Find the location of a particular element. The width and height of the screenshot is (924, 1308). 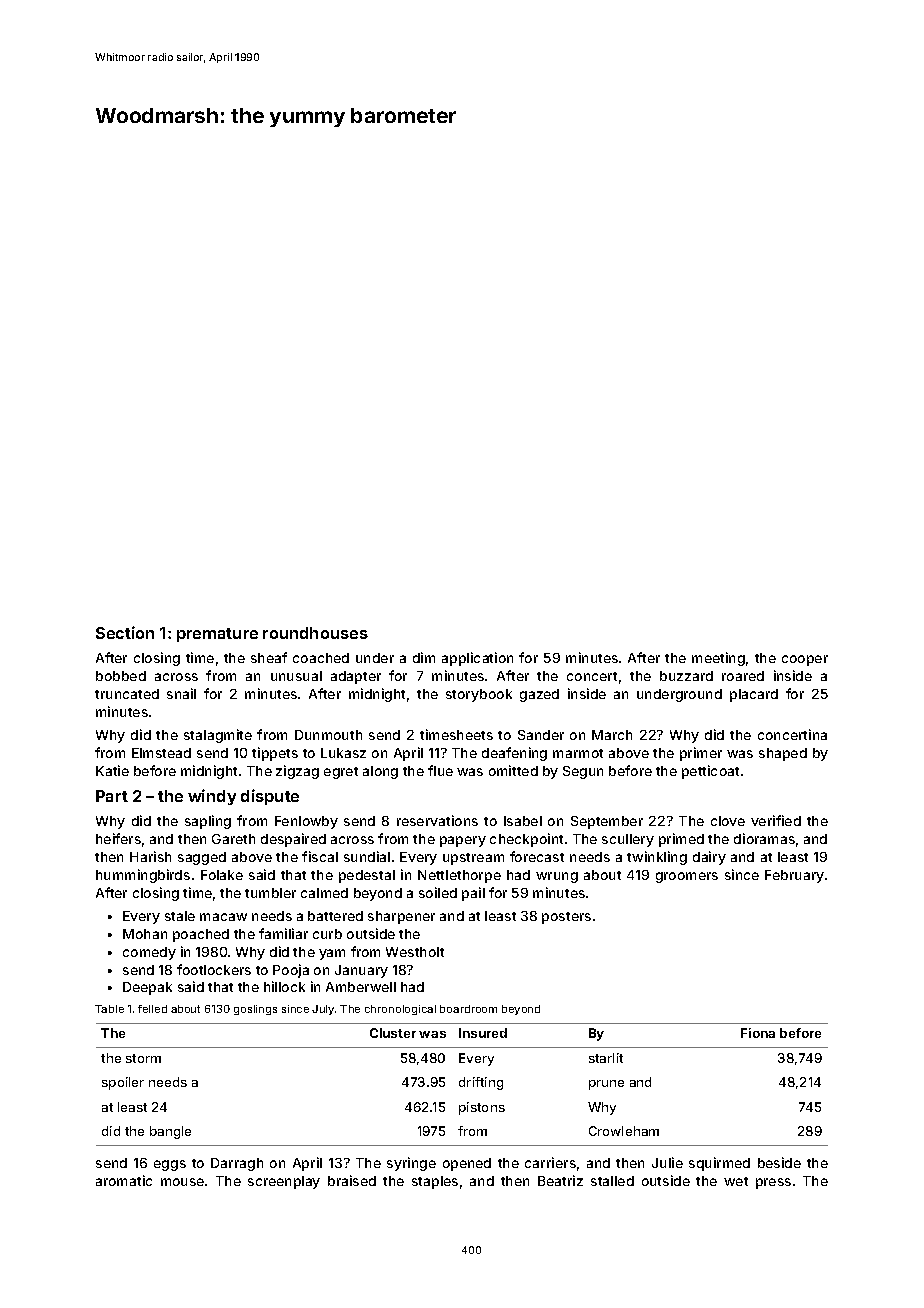

aromatic is located at coordinates (124, 1180).
